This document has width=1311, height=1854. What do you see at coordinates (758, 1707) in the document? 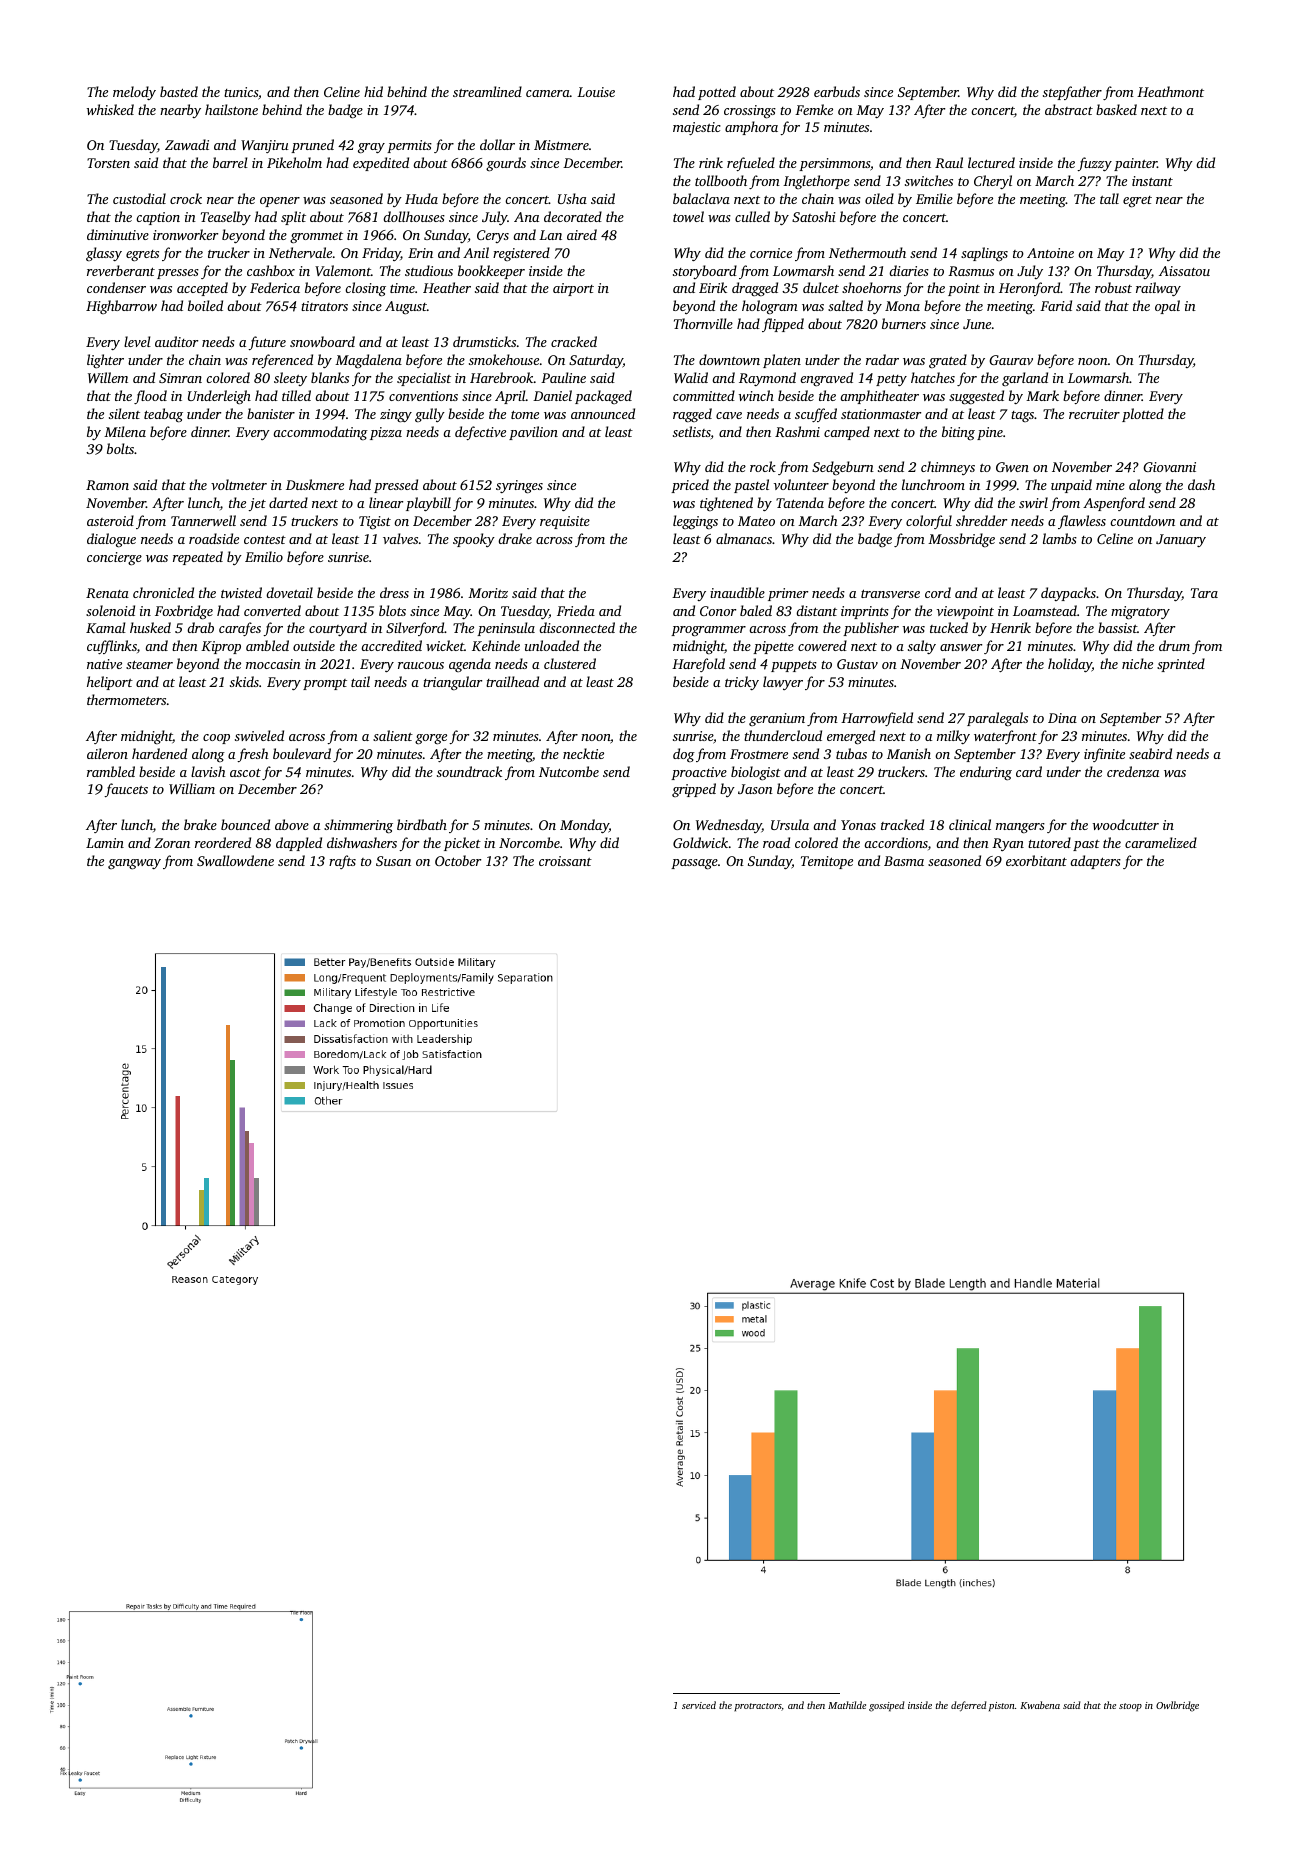
I see `protractors` at bounding box center [758, 1707].
